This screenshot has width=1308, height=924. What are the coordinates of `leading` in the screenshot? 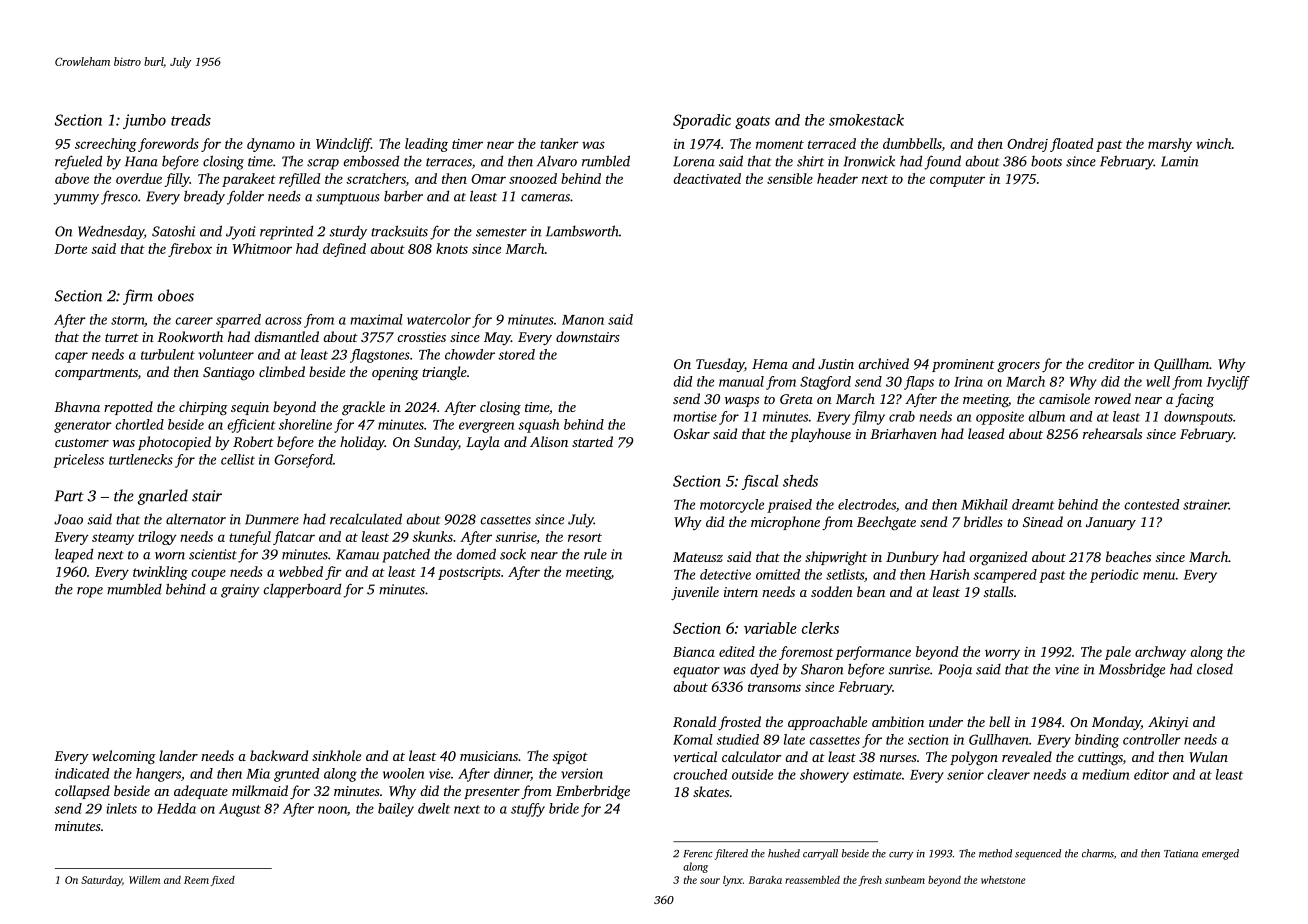 It's located at (426, 145).
